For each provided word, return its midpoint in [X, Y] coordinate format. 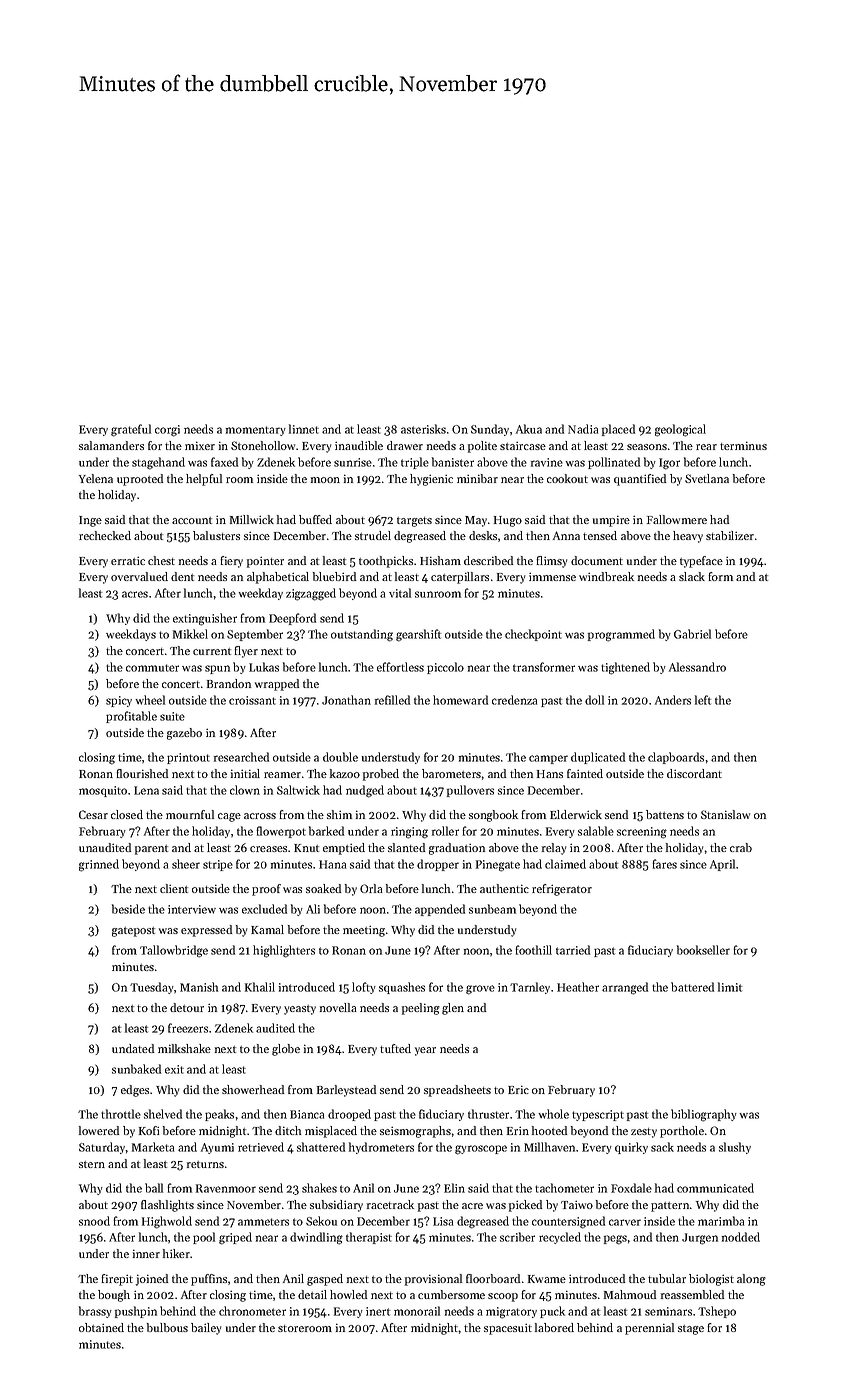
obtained [101, 1327]
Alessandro [697, 667]
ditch [288, 1130]
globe [286, 1050]
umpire [611, 521]
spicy [119, 701]
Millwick [252, 519]
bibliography [704, 1115]
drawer [405, 445]
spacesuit [508, 1329]
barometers [451, 773]
